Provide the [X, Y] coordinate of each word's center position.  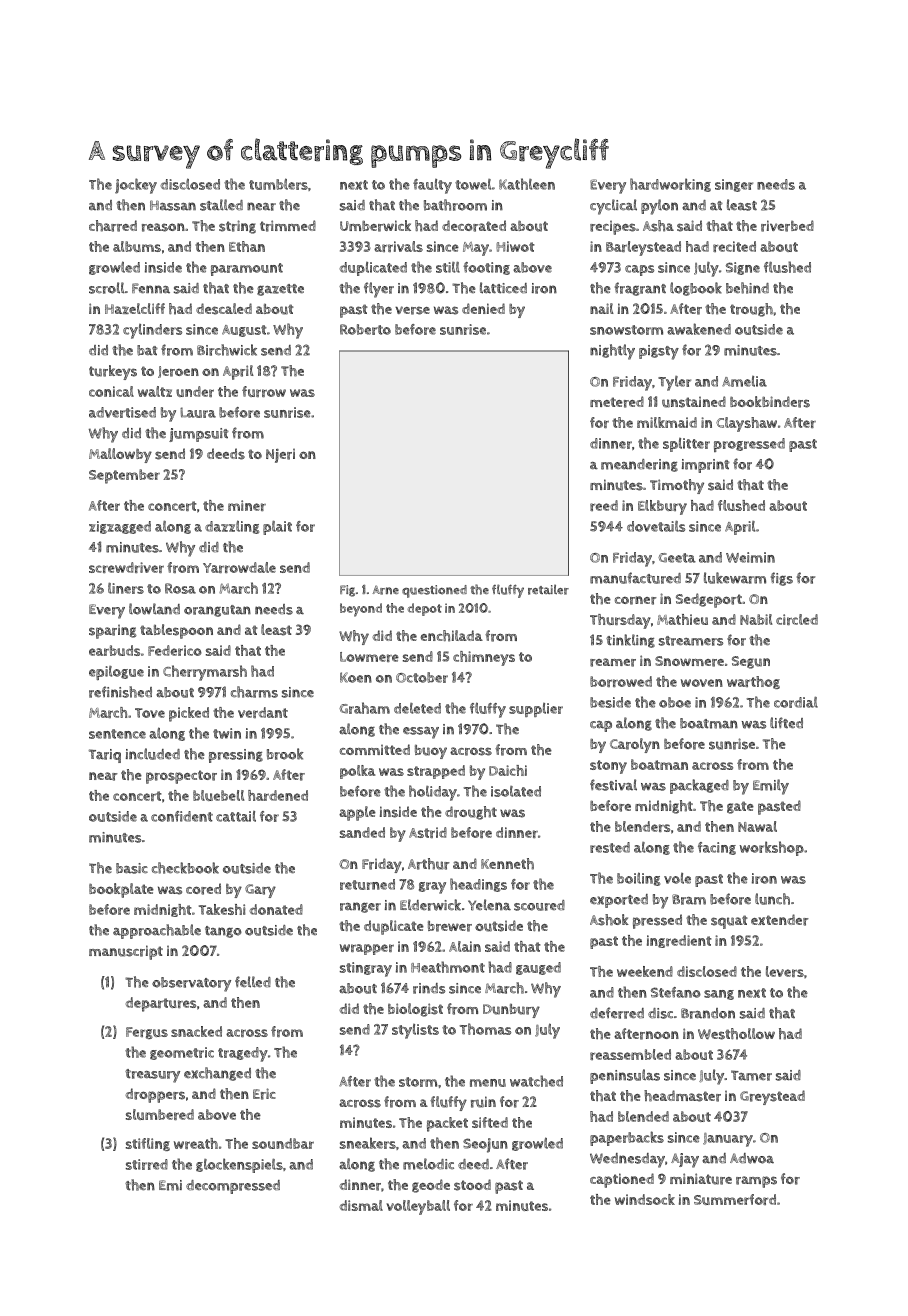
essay [421, 733]
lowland [154, 609]
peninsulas [625, 1076]
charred [113, 226]
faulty [432, 186]
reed [604, 505]
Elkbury [662, 507]
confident [182, 816]
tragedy [243, 1054]
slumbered [160, 1114]
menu [488, 1083]
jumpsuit [199, 435]
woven [702, 683]
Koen [356, 677]
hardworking [670, 185]
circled [797, 619]
